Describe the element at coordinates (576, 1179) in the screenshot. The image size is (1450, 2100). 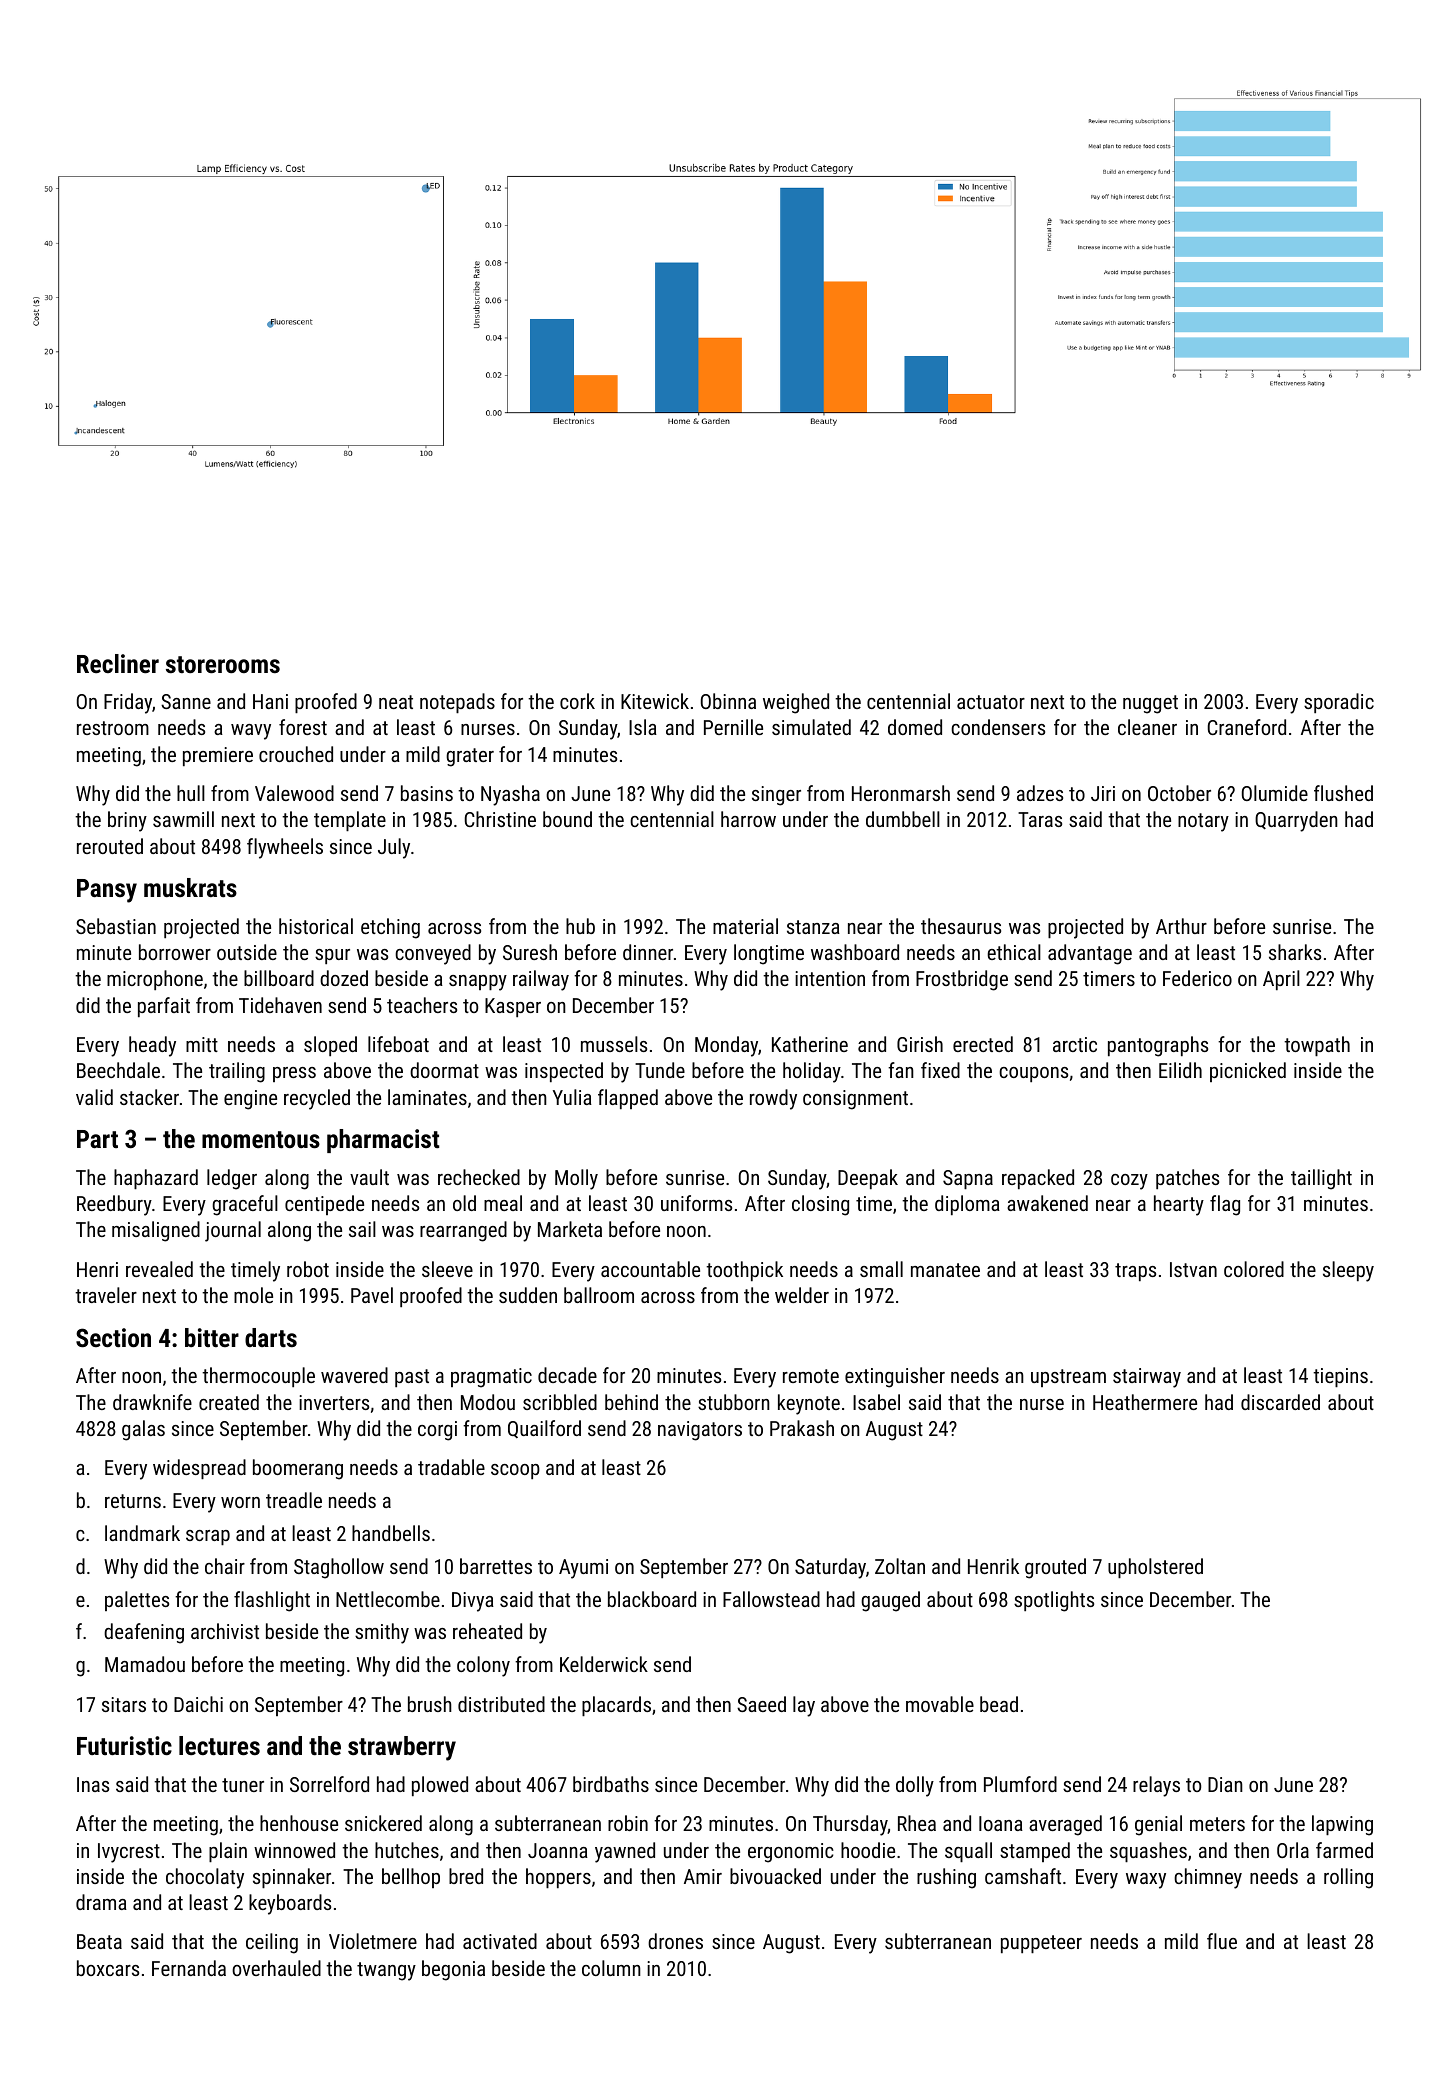
I see `Molly` at that location.
